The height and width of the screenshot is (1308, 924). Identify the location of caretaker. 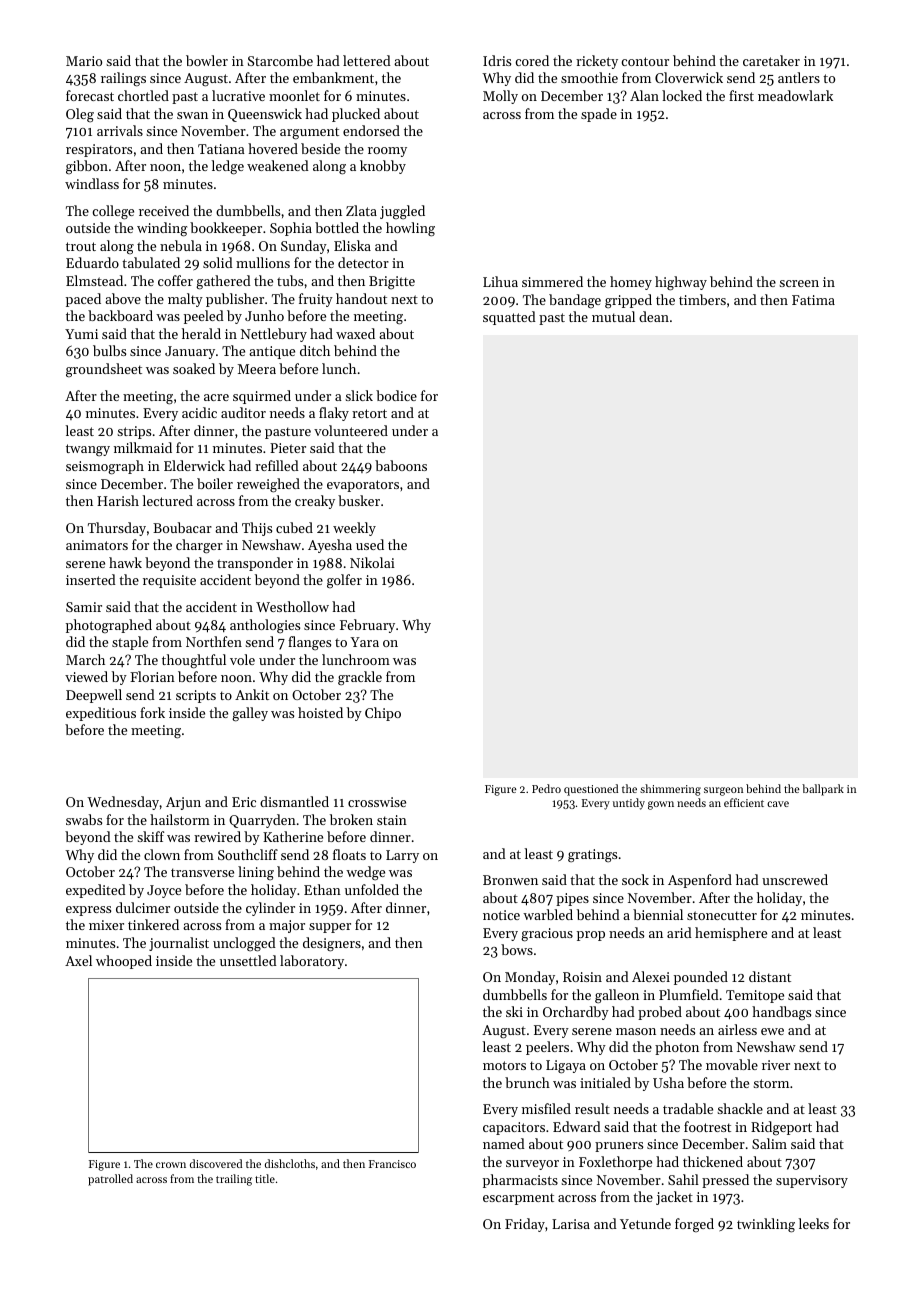
(771, 60).
